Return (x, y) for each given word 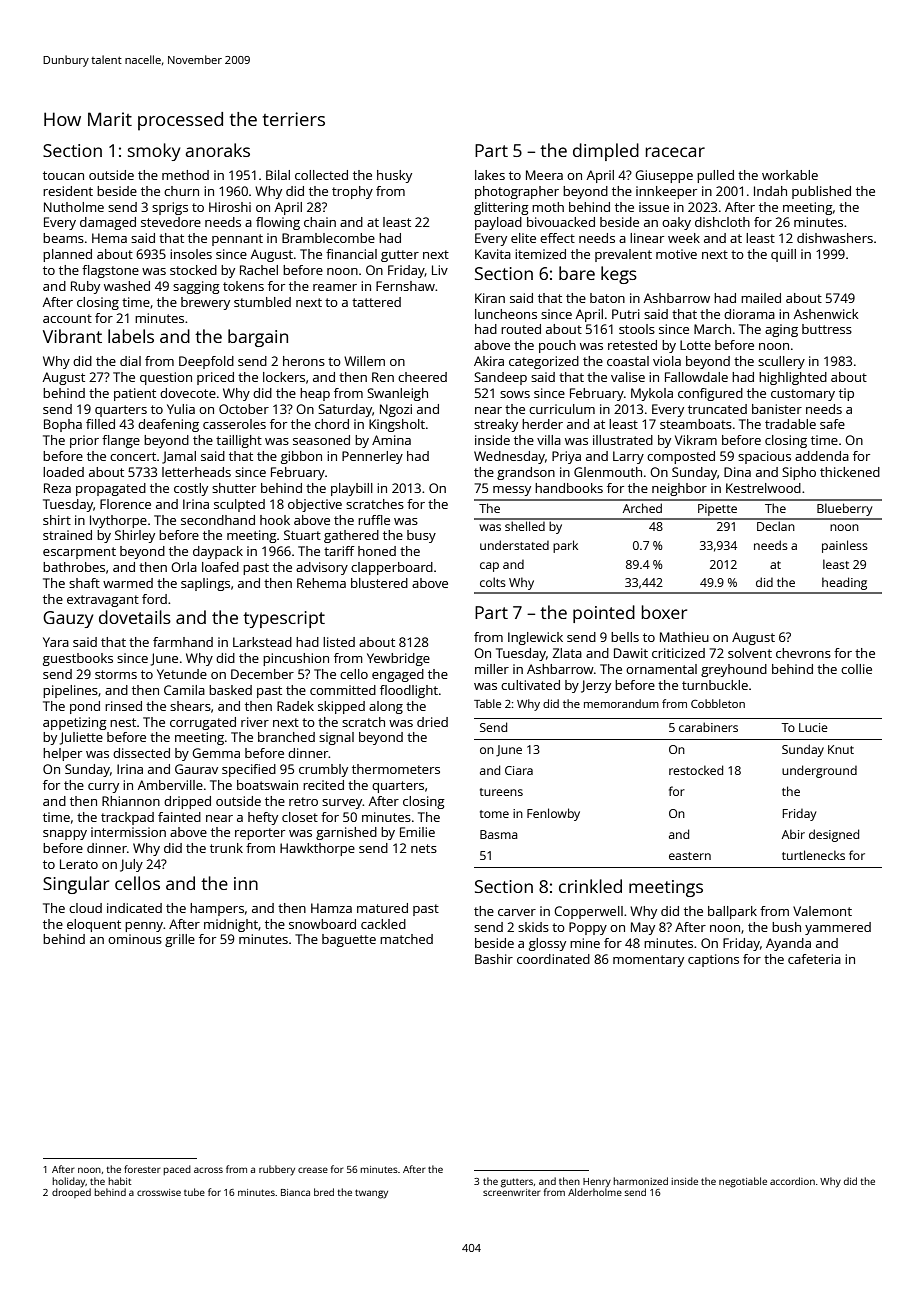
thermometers (396, 769)
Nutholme (74, 207)
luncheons (506, 314)
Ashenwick (826, 314)
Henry (597, 1183)
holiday (69, 1182)
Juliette (81, 738)
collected (321, 175)
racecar (675, 152)
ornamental (661, 669)
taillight (239, 441)
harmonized (640, 1181)
